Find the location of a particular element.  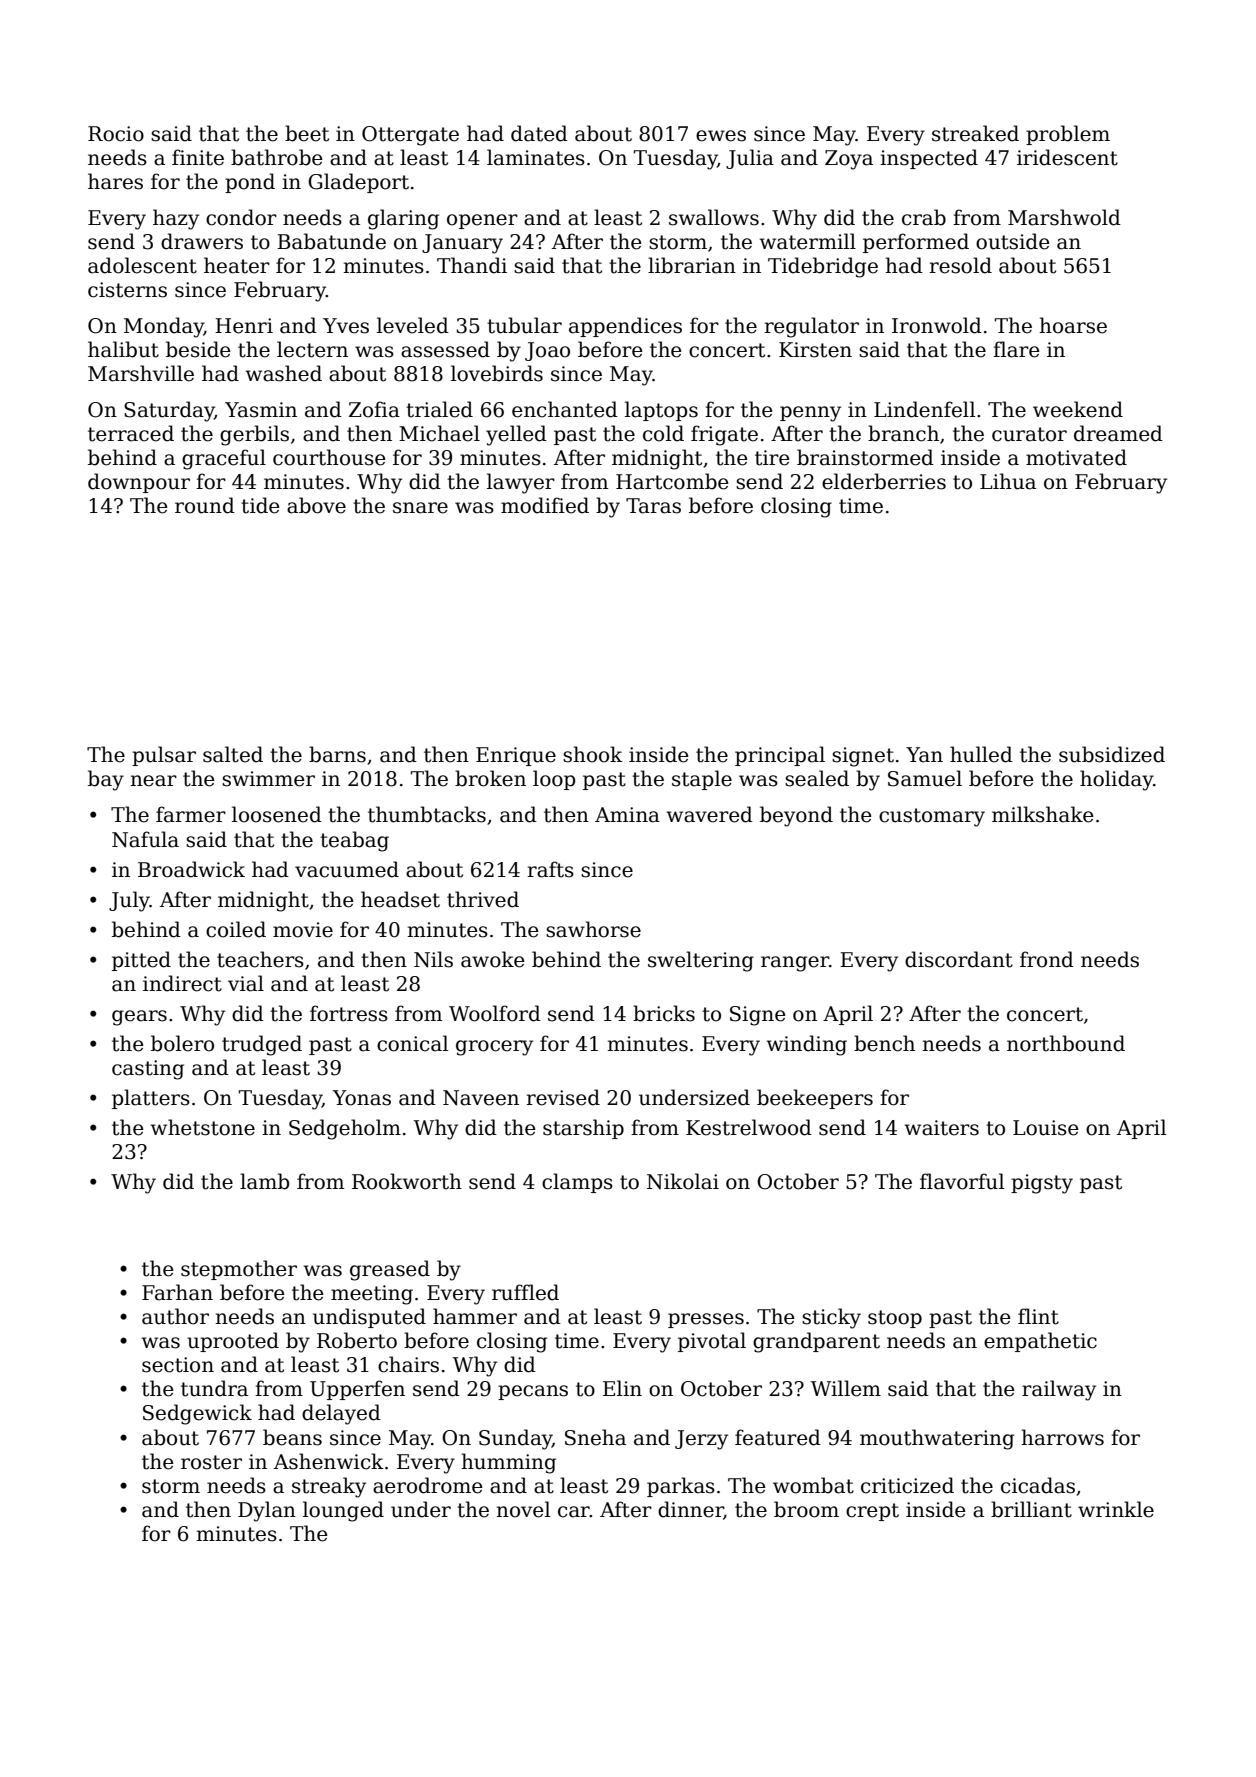

Yves is located at coordinates (346, 326).
